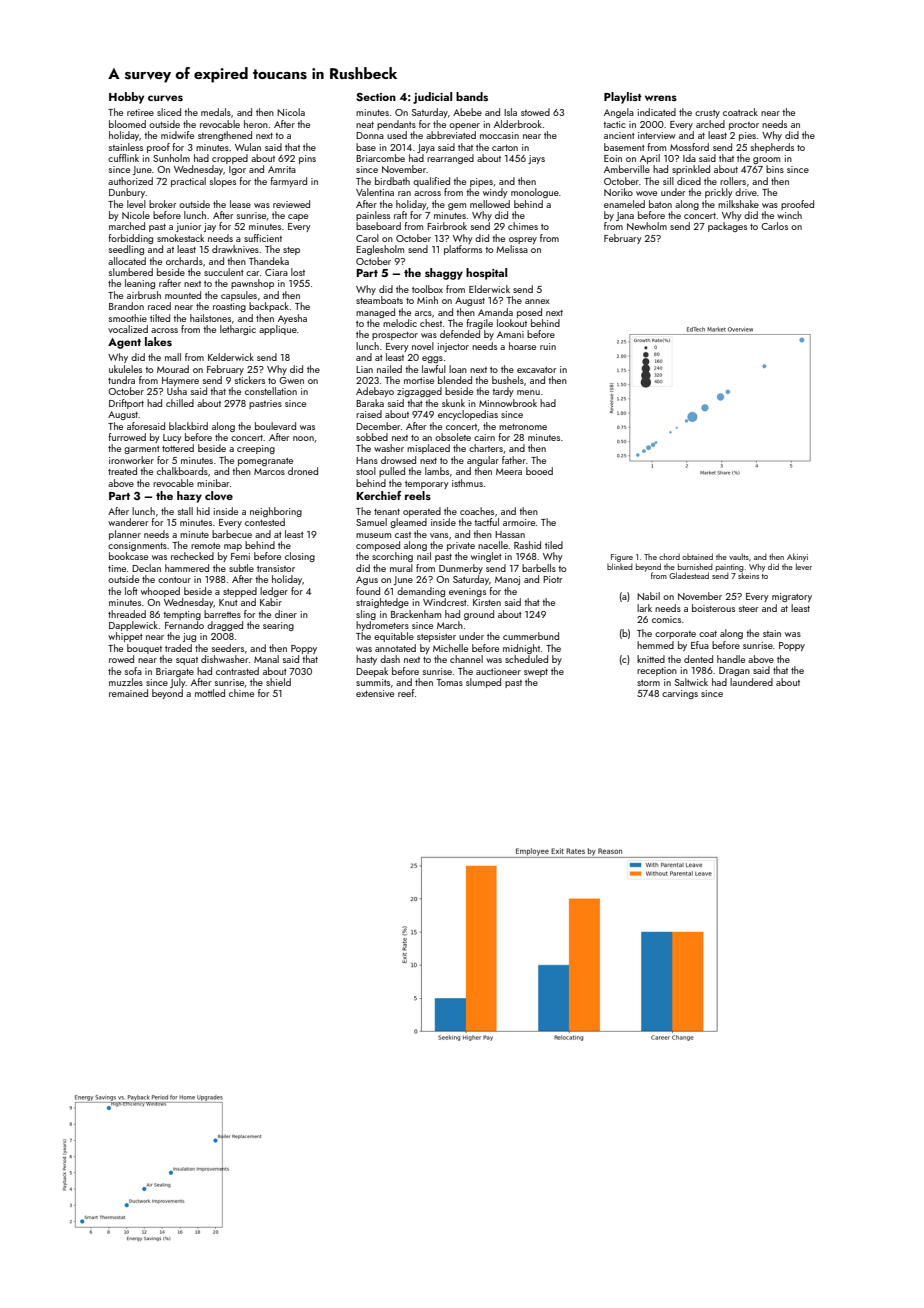  I want to click on sprinkled, so click(691, 170).
